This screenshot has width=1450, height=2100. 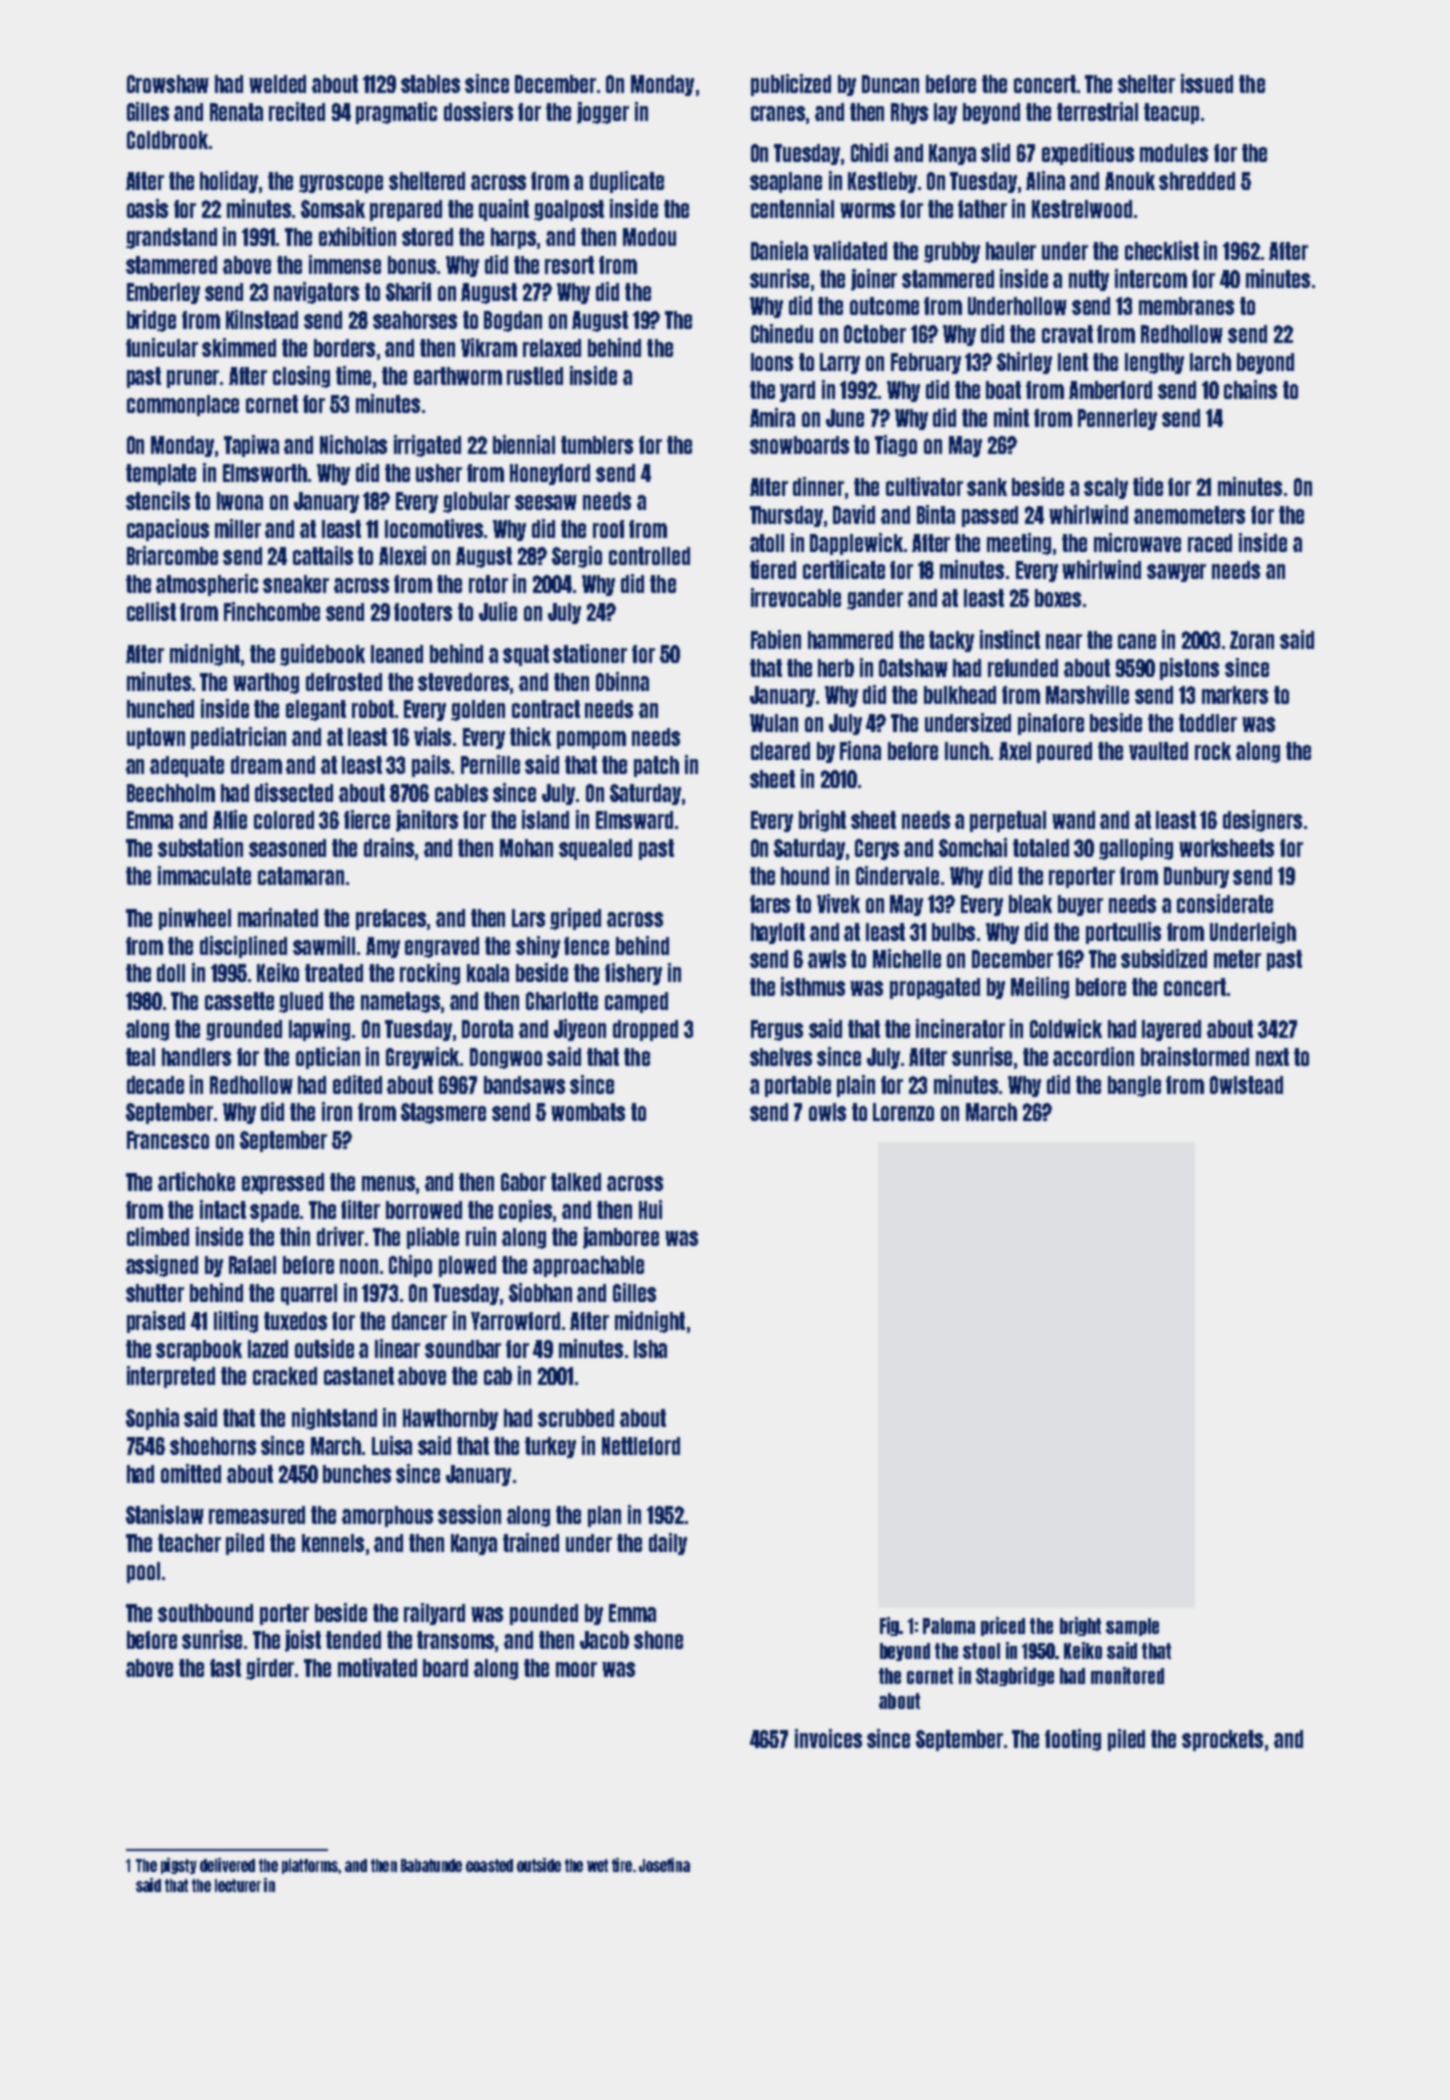 What do you see at coordinates (1158, 751) in the screenshot?
I see `vaulted` at bounding box center [1158, 751].
